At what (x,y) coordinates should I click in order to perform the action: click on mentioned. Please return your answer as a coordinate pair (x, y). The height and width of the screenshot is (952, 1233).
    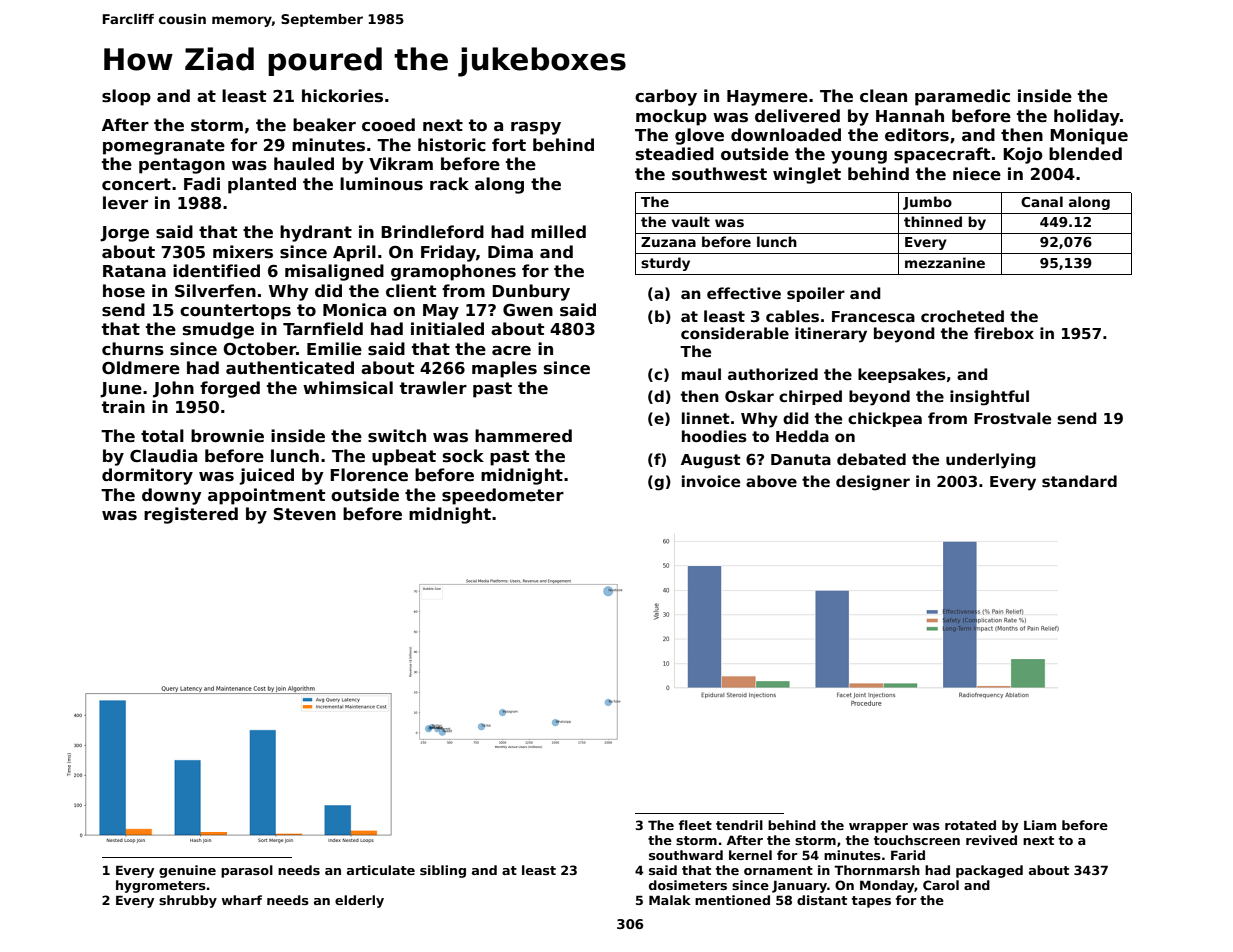
    Looking at the image, I should click on (732, 900).
